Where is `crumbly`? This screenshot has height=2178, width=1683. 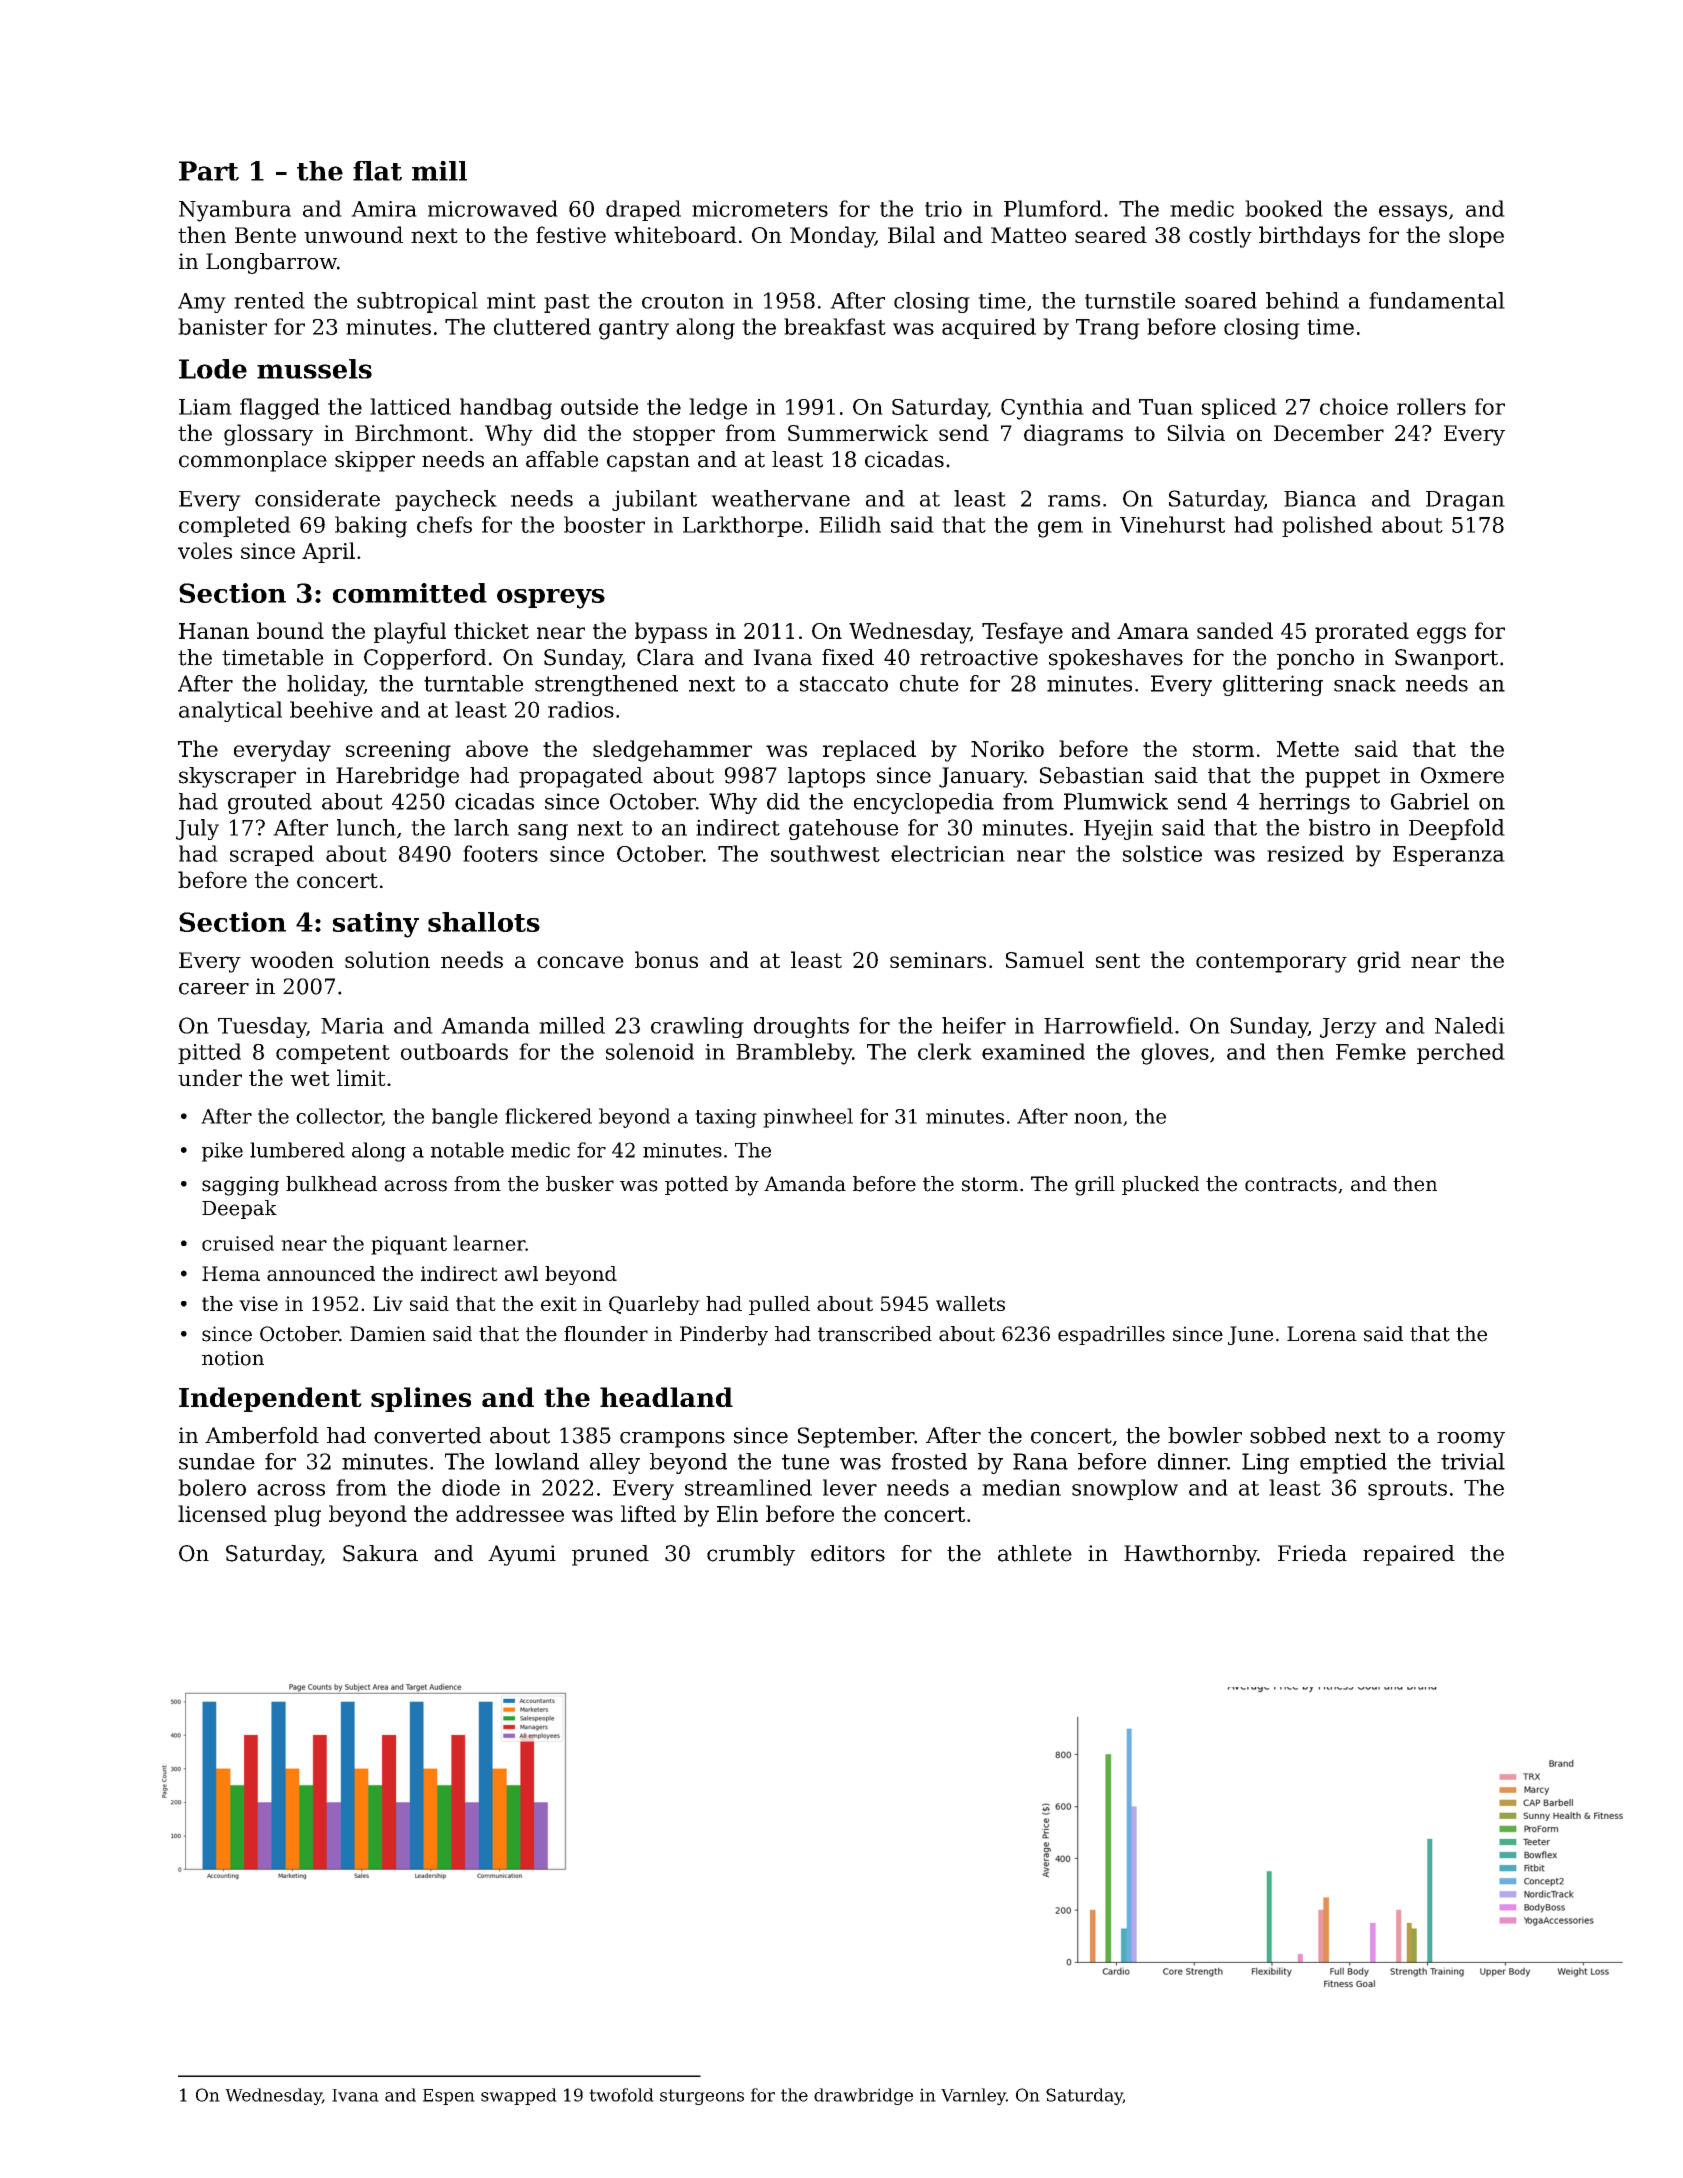
crumbly is located at coordinates (751, 1555).
